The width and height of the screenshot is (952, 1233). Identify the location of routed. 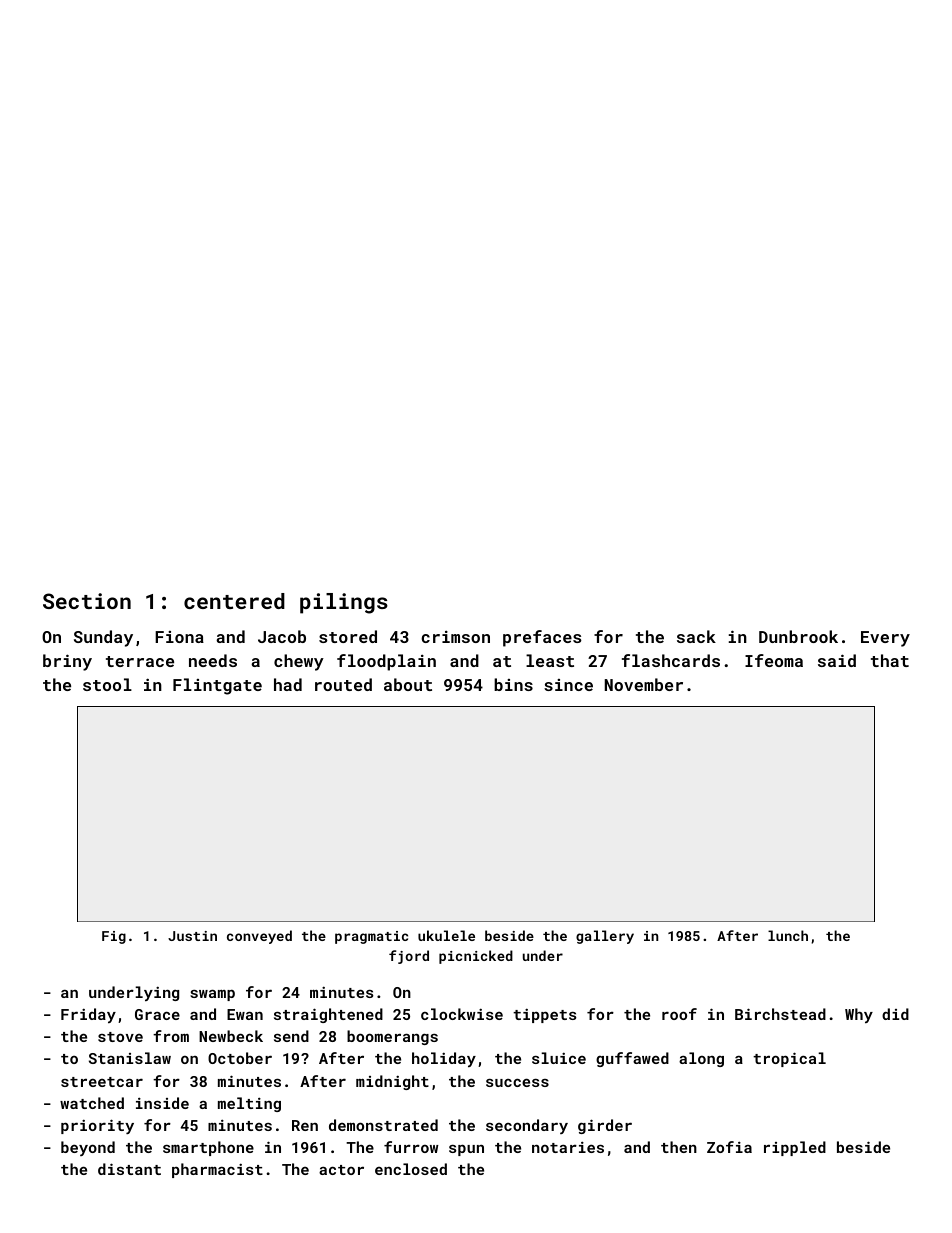
(343, 684).
